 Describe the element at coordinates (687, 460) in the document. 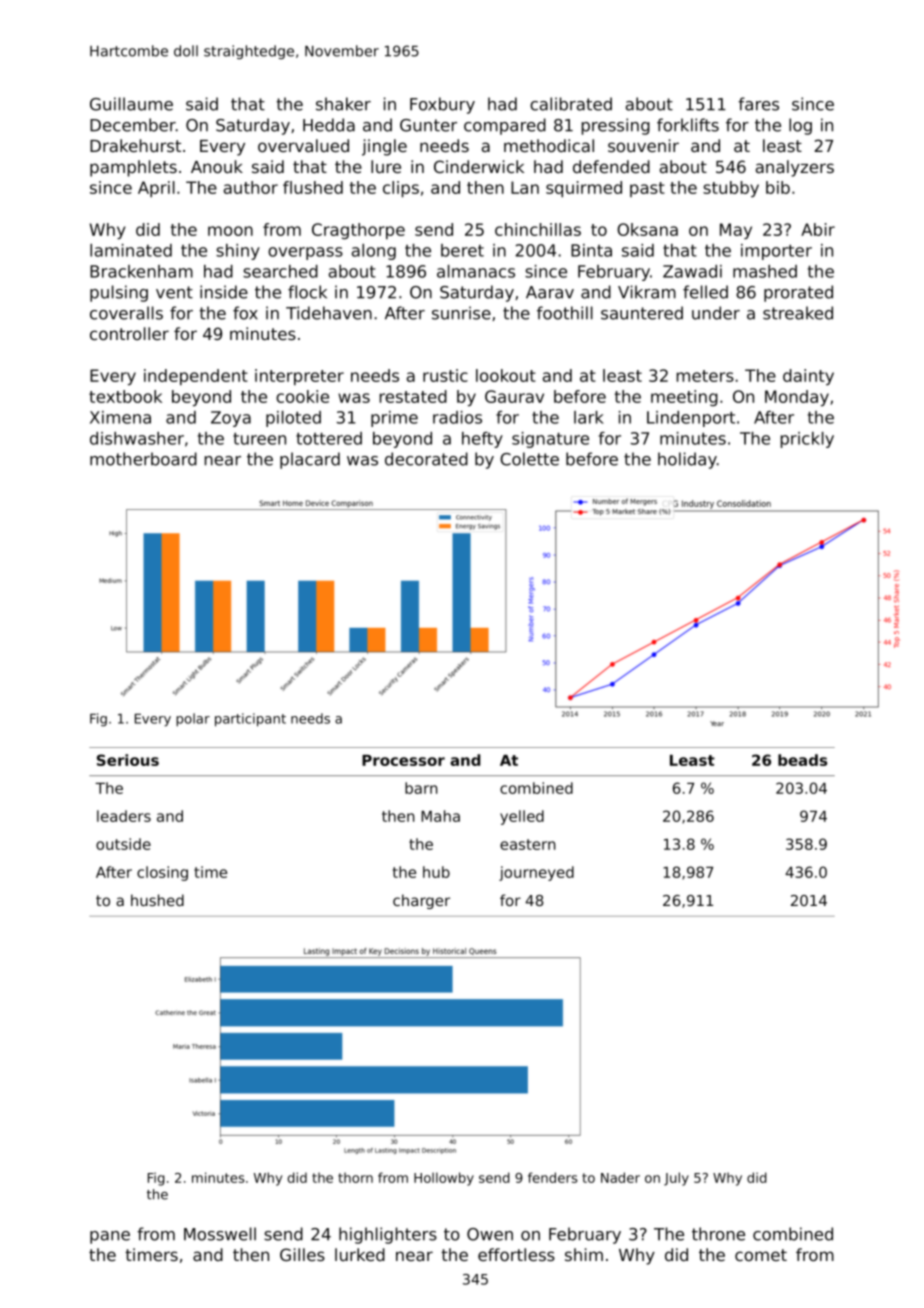

I see `holiday` at that location.
